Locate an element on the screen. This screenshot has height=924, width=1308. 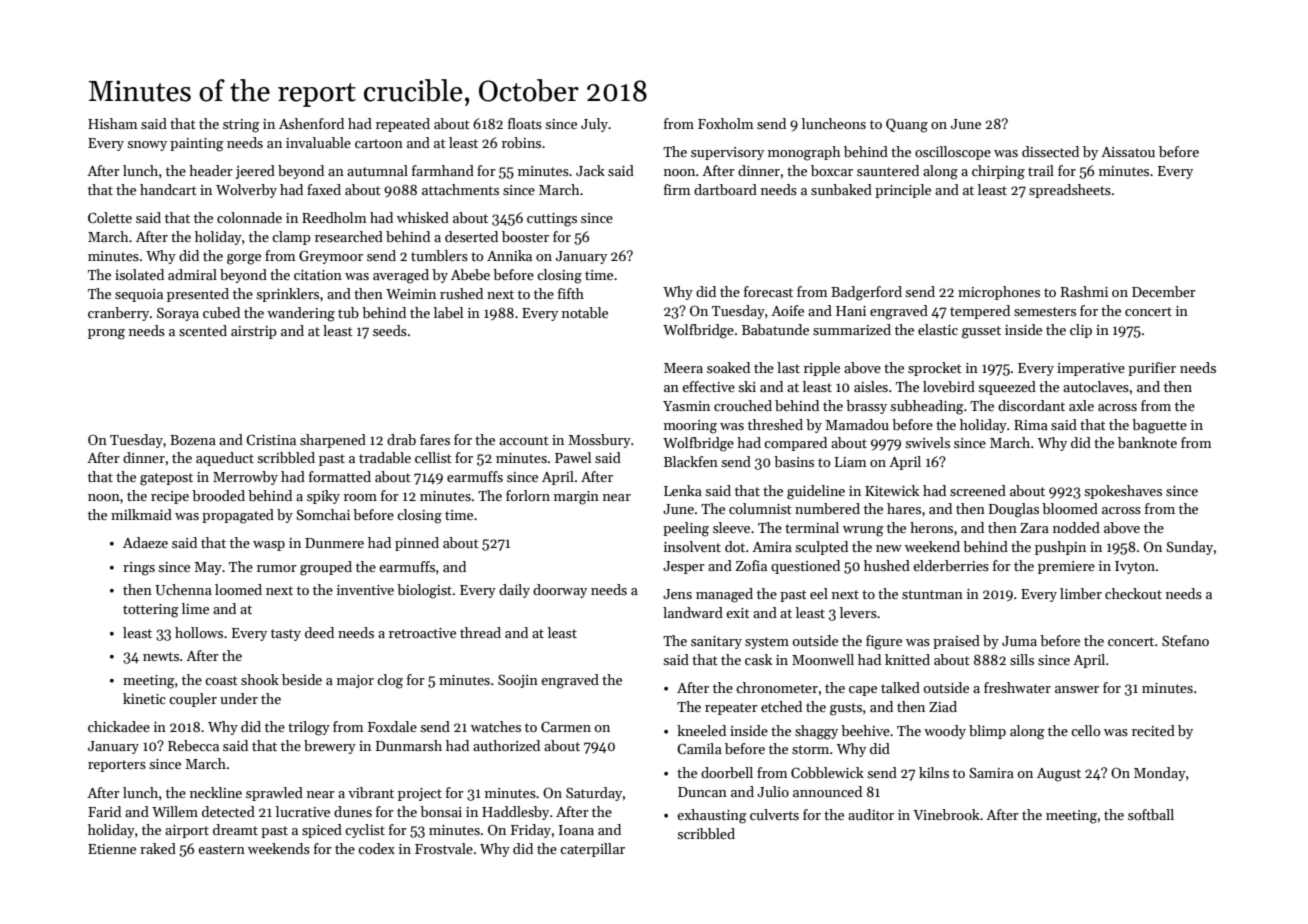
semesters is located at coordinates (1045, 311).
